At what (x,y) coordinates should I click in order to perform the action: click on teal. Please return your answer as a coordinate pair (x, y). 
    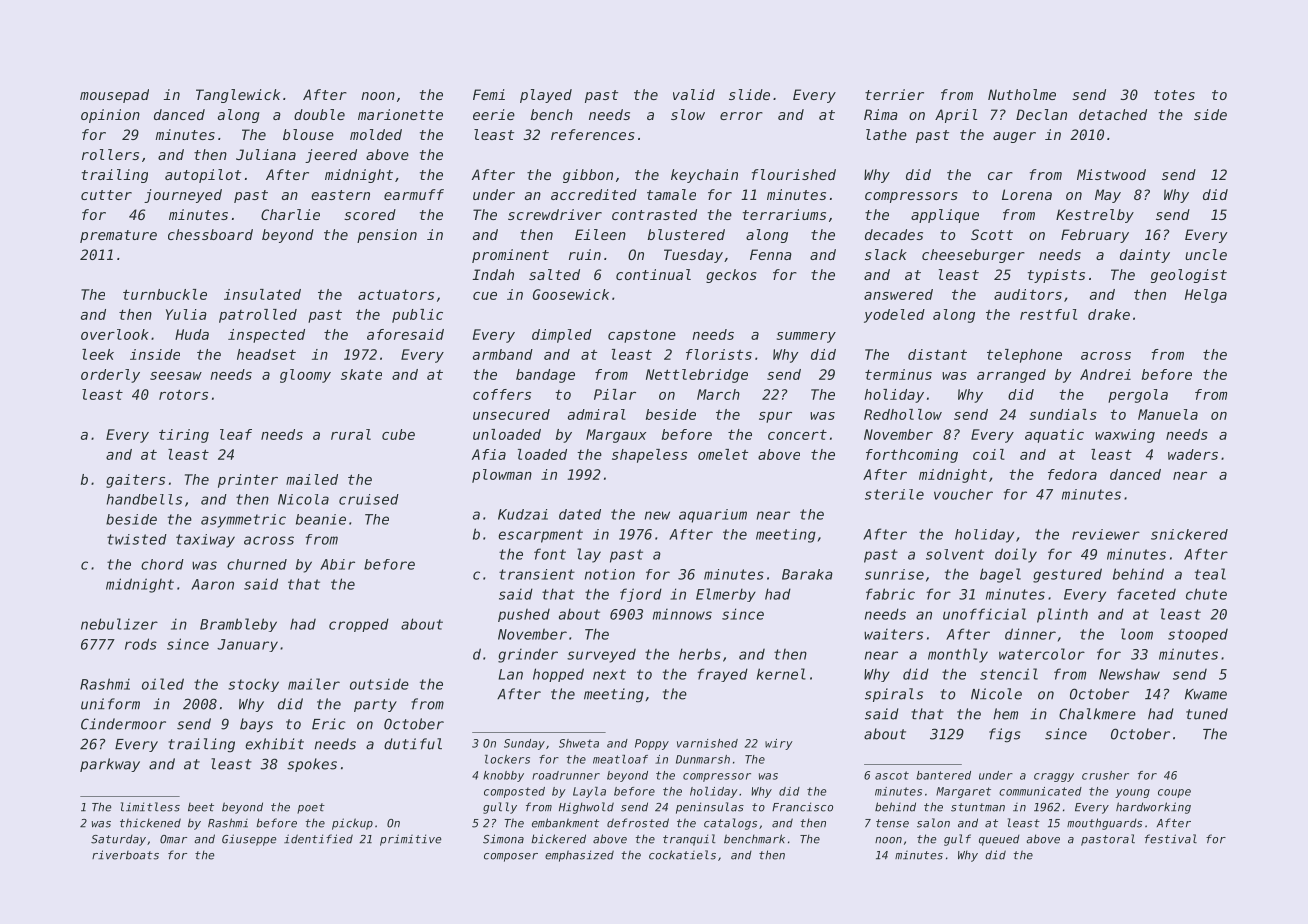
    Looking at the image, I should click on (1210, 574).
